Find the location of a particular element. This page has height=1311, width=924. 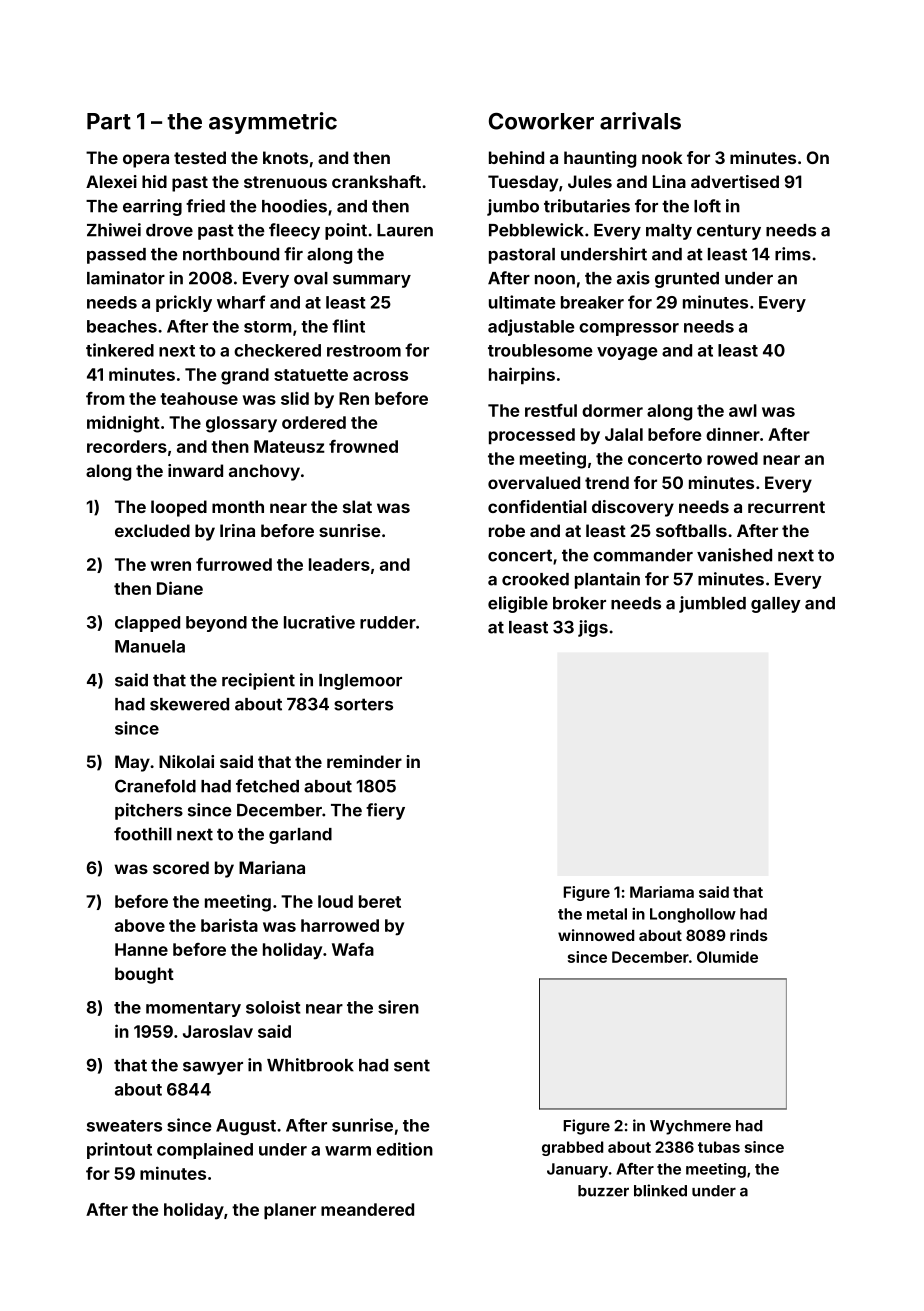

planer is located at coordinates (290, 1211).
